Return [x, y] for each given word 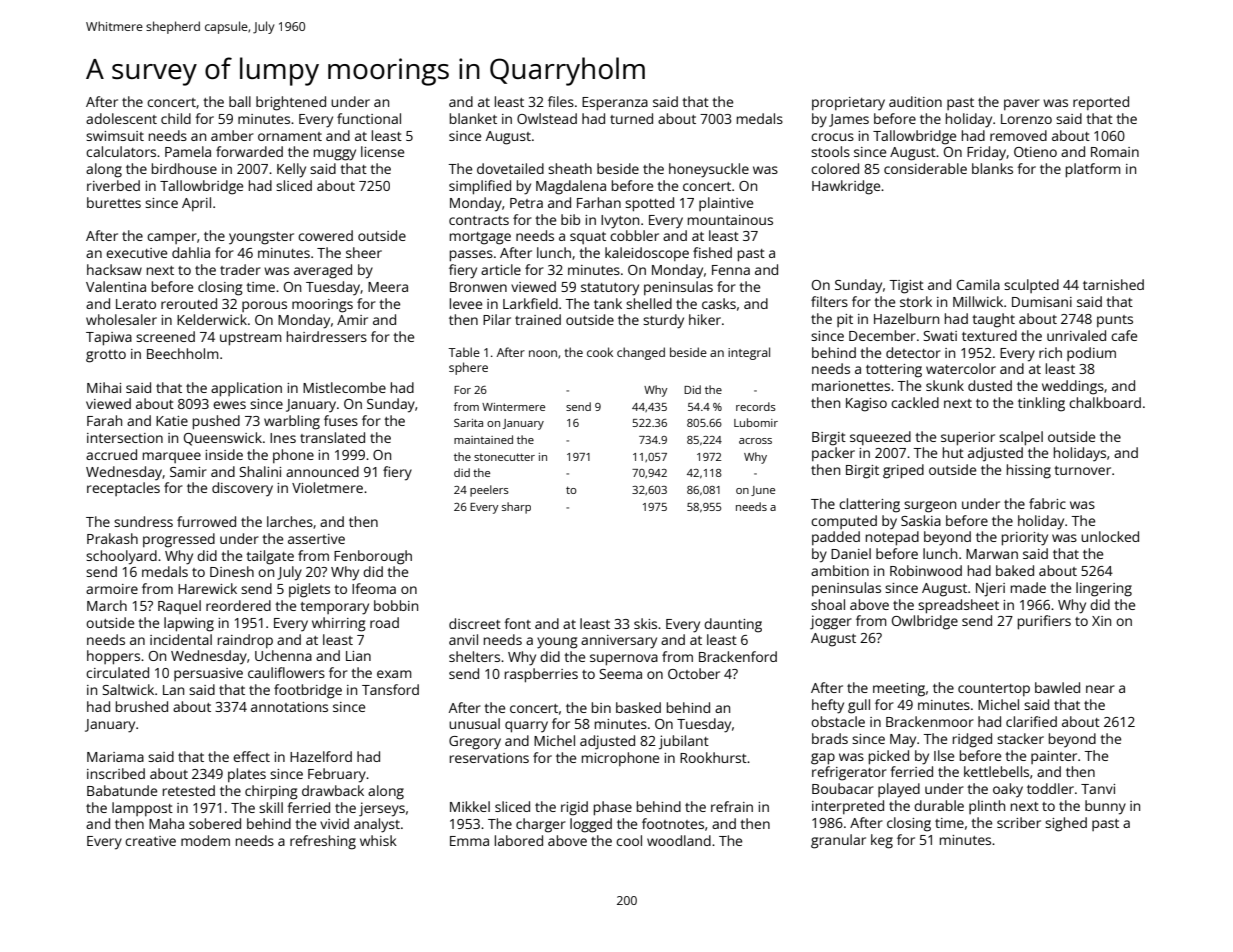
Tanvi [1098, 789]
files [561, 101]
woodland [679, 840]
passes [471, 256]
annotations [289, 707]
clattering [869, 505]
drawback [333, 790]
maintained [483, 439]
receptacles [123, 489]
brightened [291, 103]
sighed [1066, 824]
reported [1101, 103]
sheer [364, 252]
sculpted [1031, 286]
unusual [474, 723]
